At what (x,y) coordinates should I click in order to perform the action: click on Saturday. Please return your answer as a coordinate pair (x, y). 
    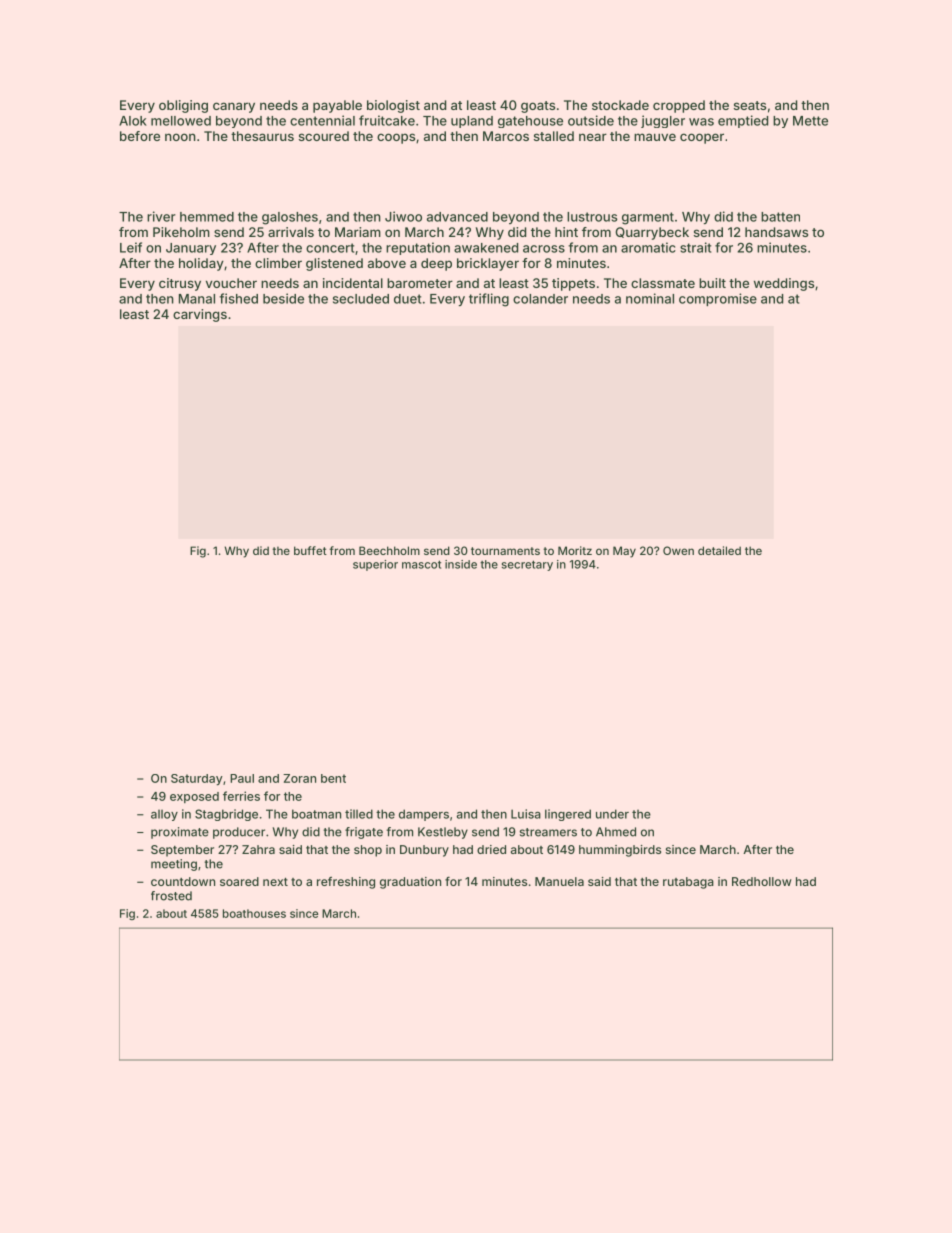
    Looking at the image, I should click on (197, 780).
